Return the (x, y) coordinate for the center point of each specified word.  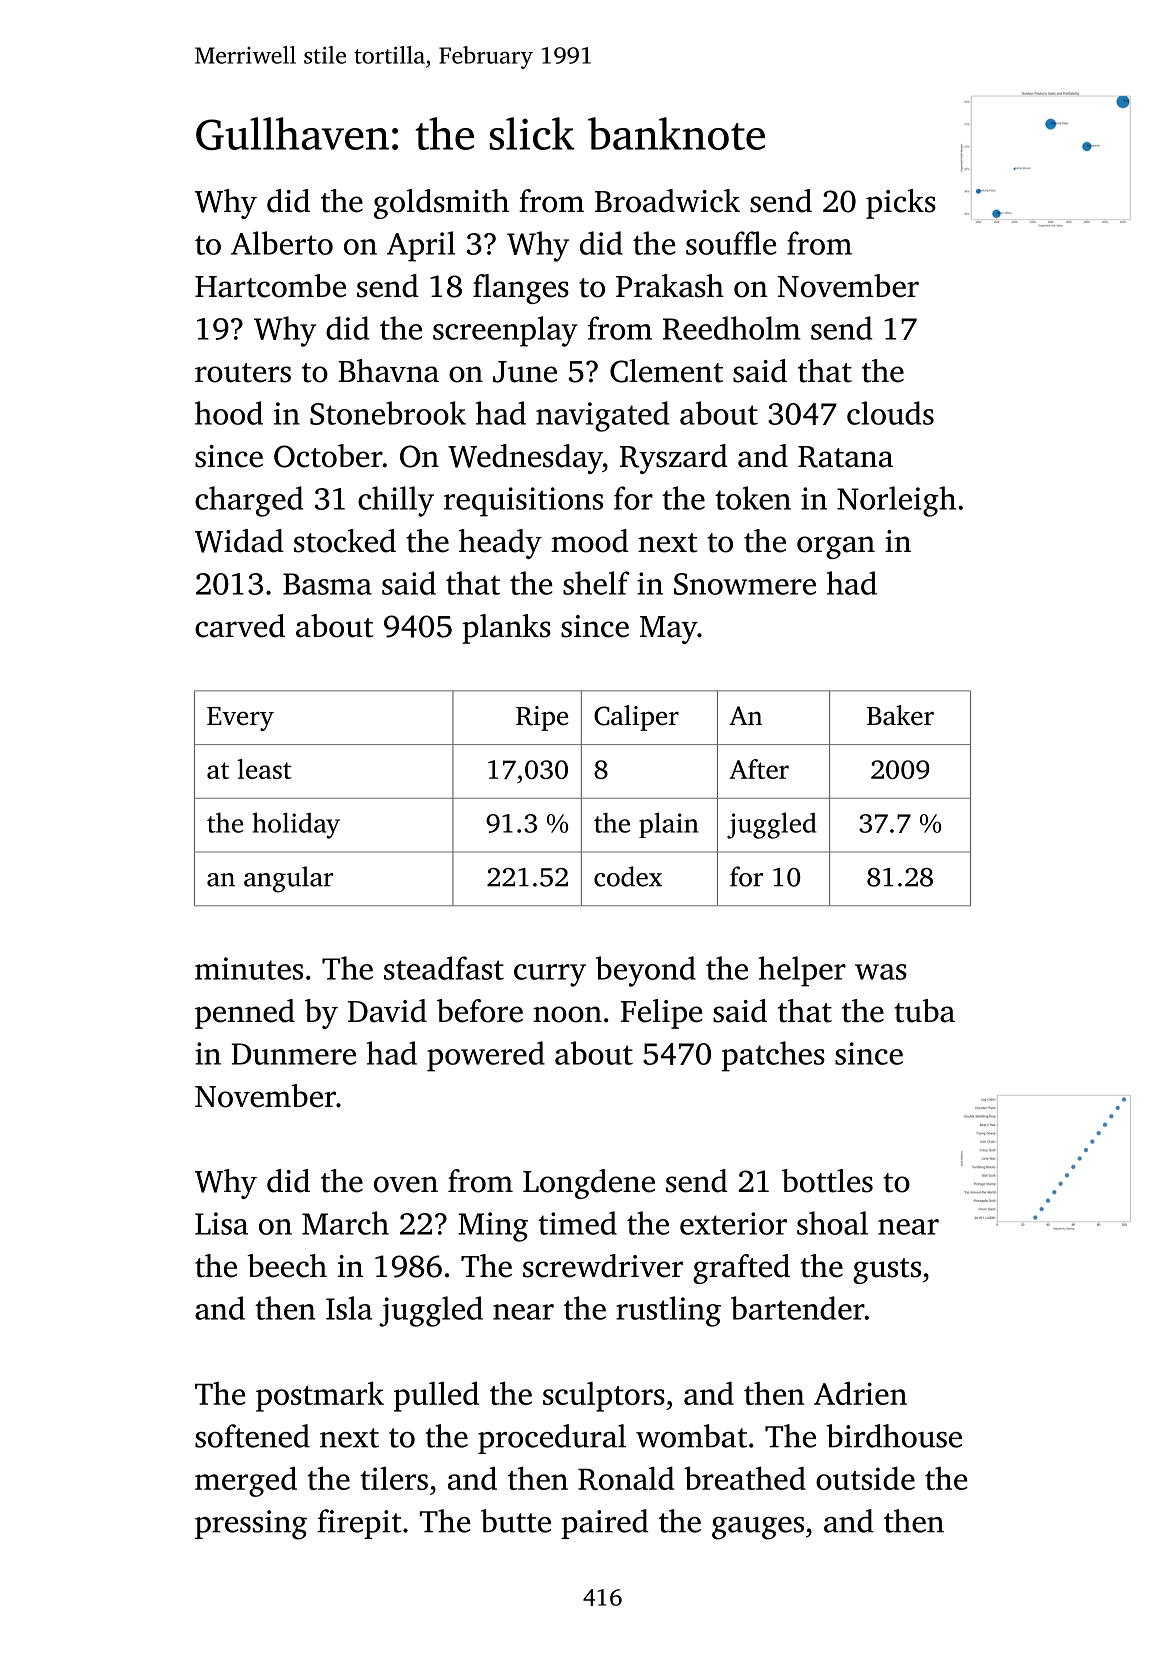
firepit (359, 1524)
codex (628, 876)
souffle (731, 243)
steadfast (444, 968)
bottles (827, 1181)
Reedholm (732, 328)
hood (229, 413)
